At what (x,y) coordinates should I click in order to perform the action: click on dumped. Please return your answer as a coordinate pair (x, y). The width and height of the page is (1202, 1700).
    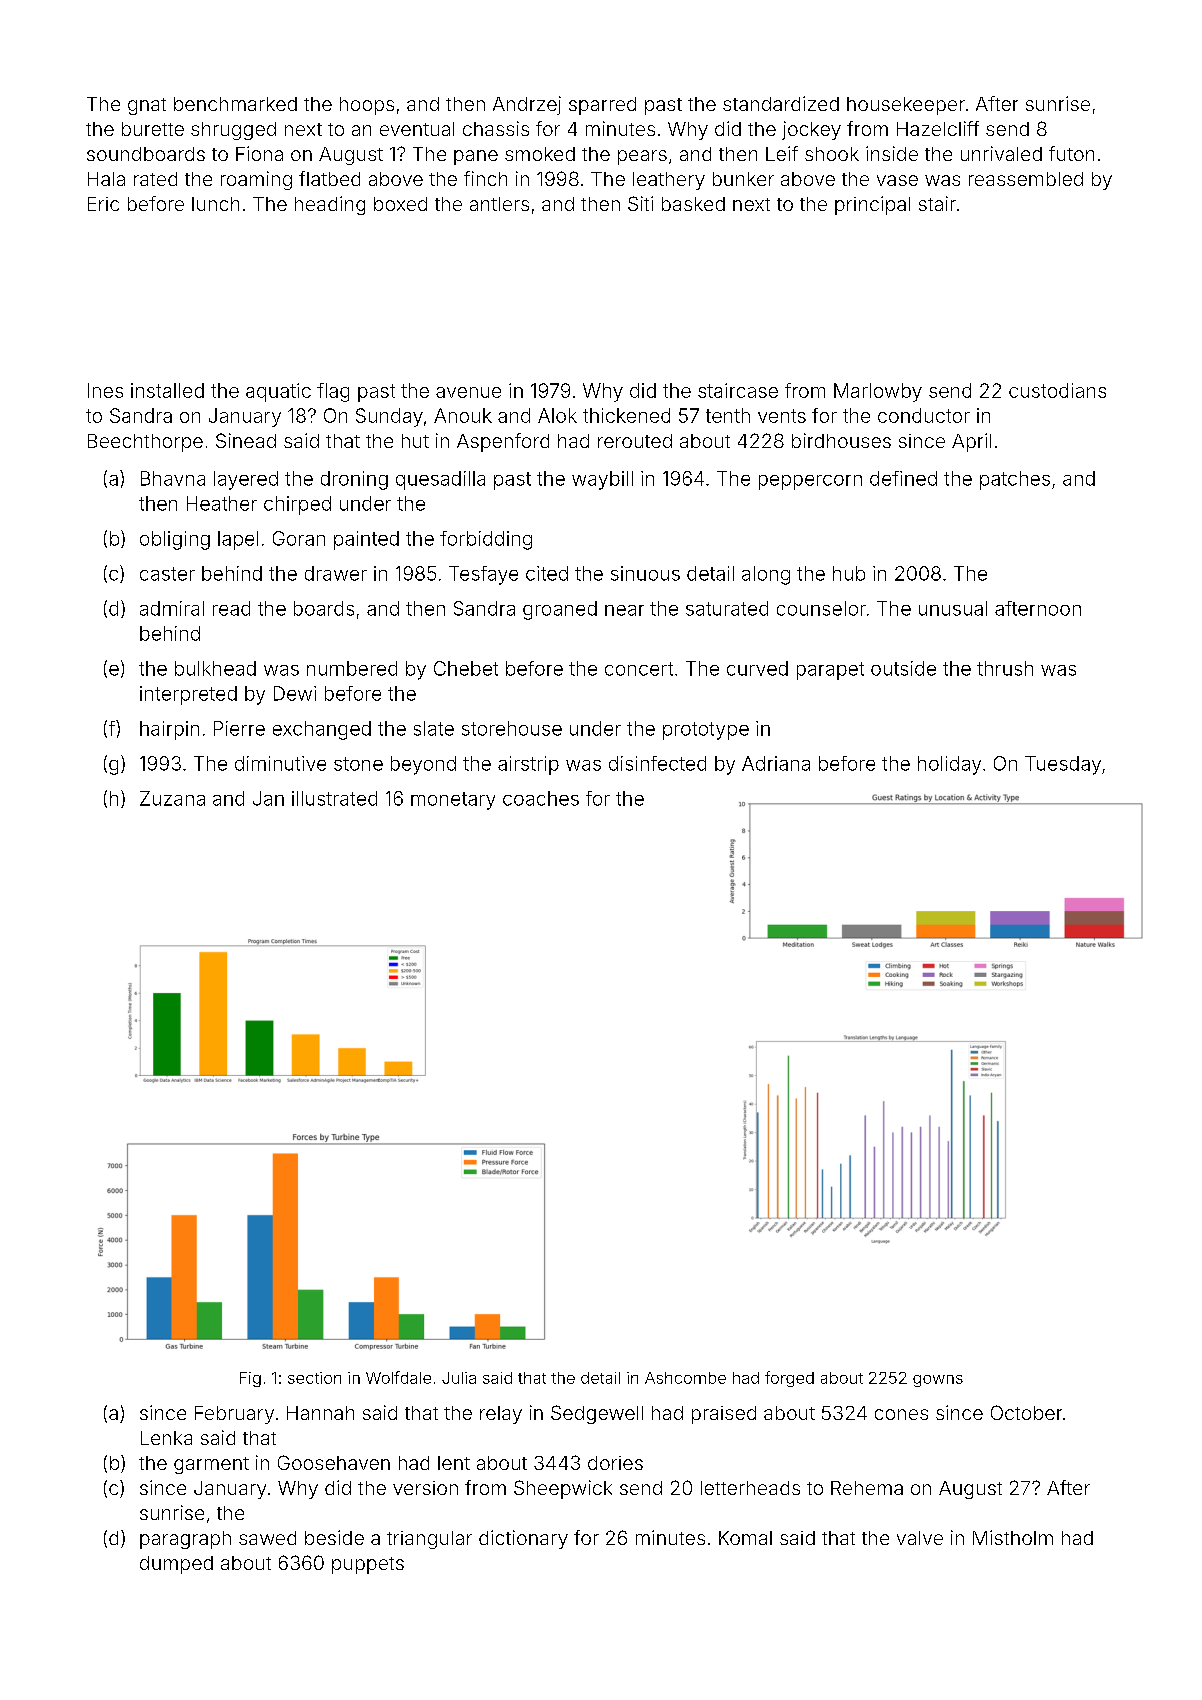
    Looking at the image, I should click on (176, 1565).
